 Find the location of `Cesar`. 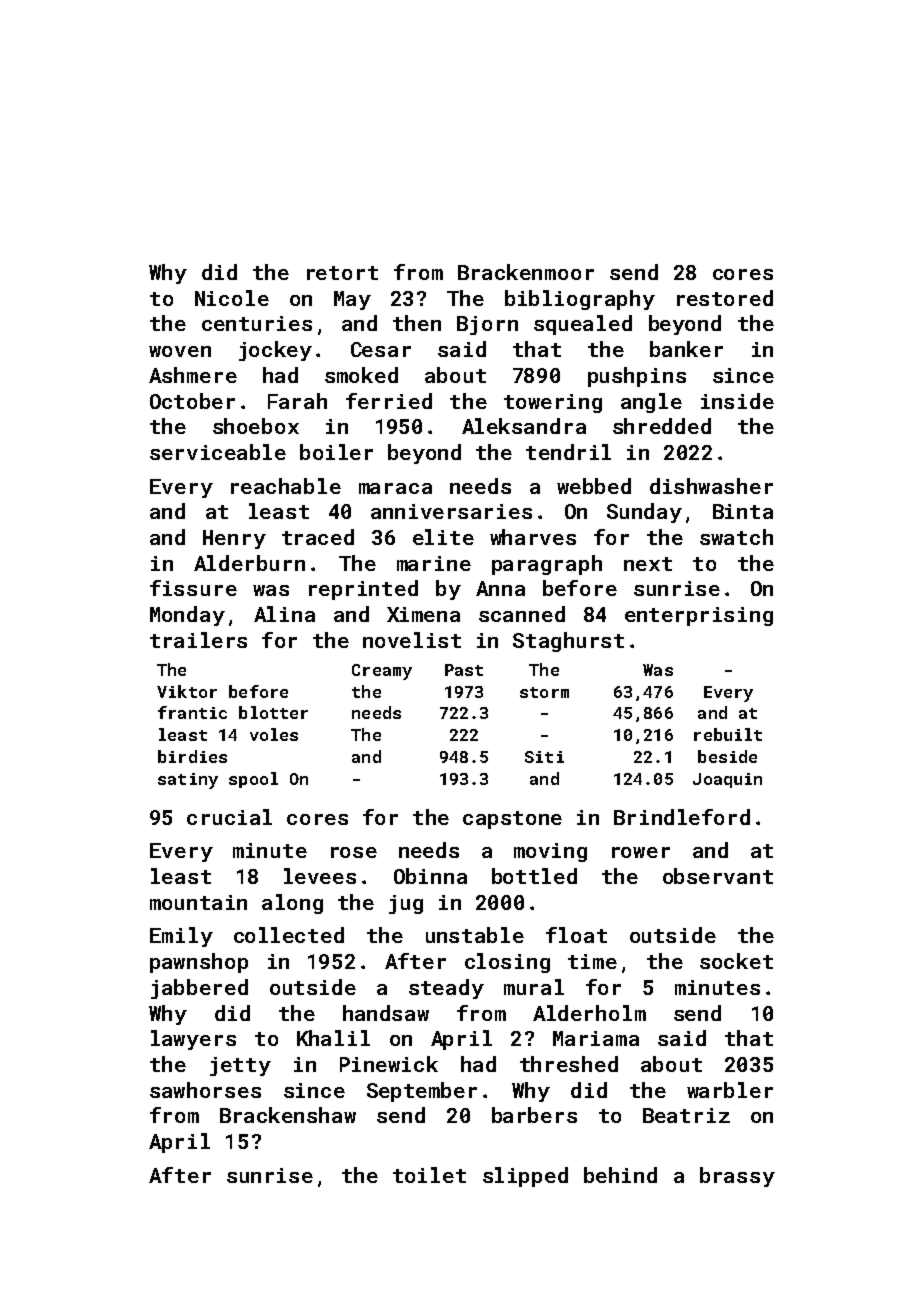

Cesar is located at coordinates (381, 349).
